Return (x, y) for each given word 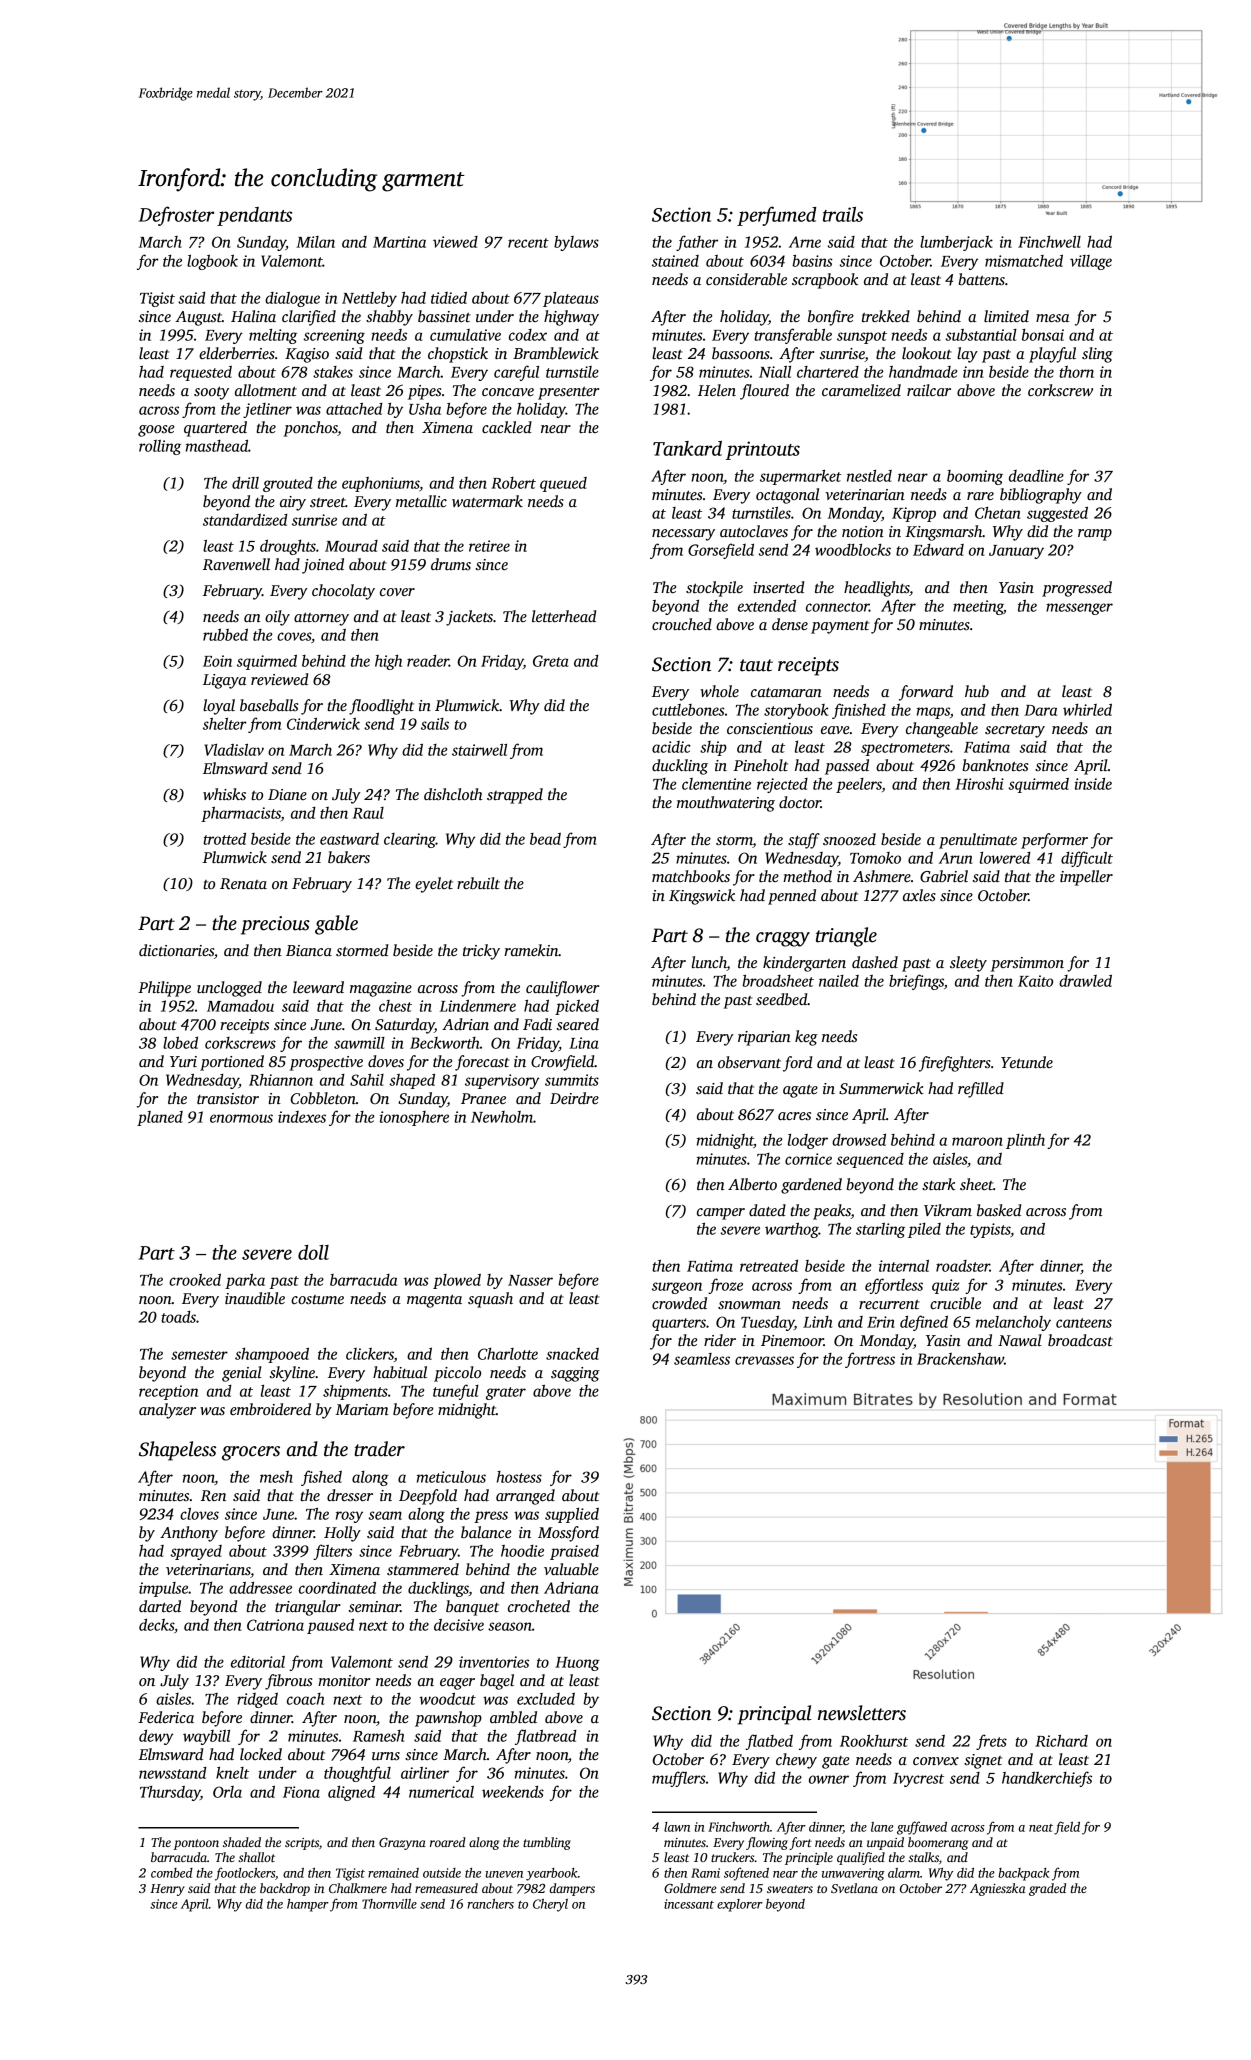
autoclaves (754, 531)
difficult (1087, 859)
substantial (981, 335)
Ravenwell (236, 564)
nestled (869, 476)
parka (245, 1281)
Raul (368, 813)
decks (156, 1625)
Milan (315, 242)
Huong (577, 1664)
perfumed (776, 216)
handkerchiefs (1047, 1779)
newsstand (173, 1773)
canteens (1084, 1323)
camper (721, 1214)
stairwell (479, 750)
